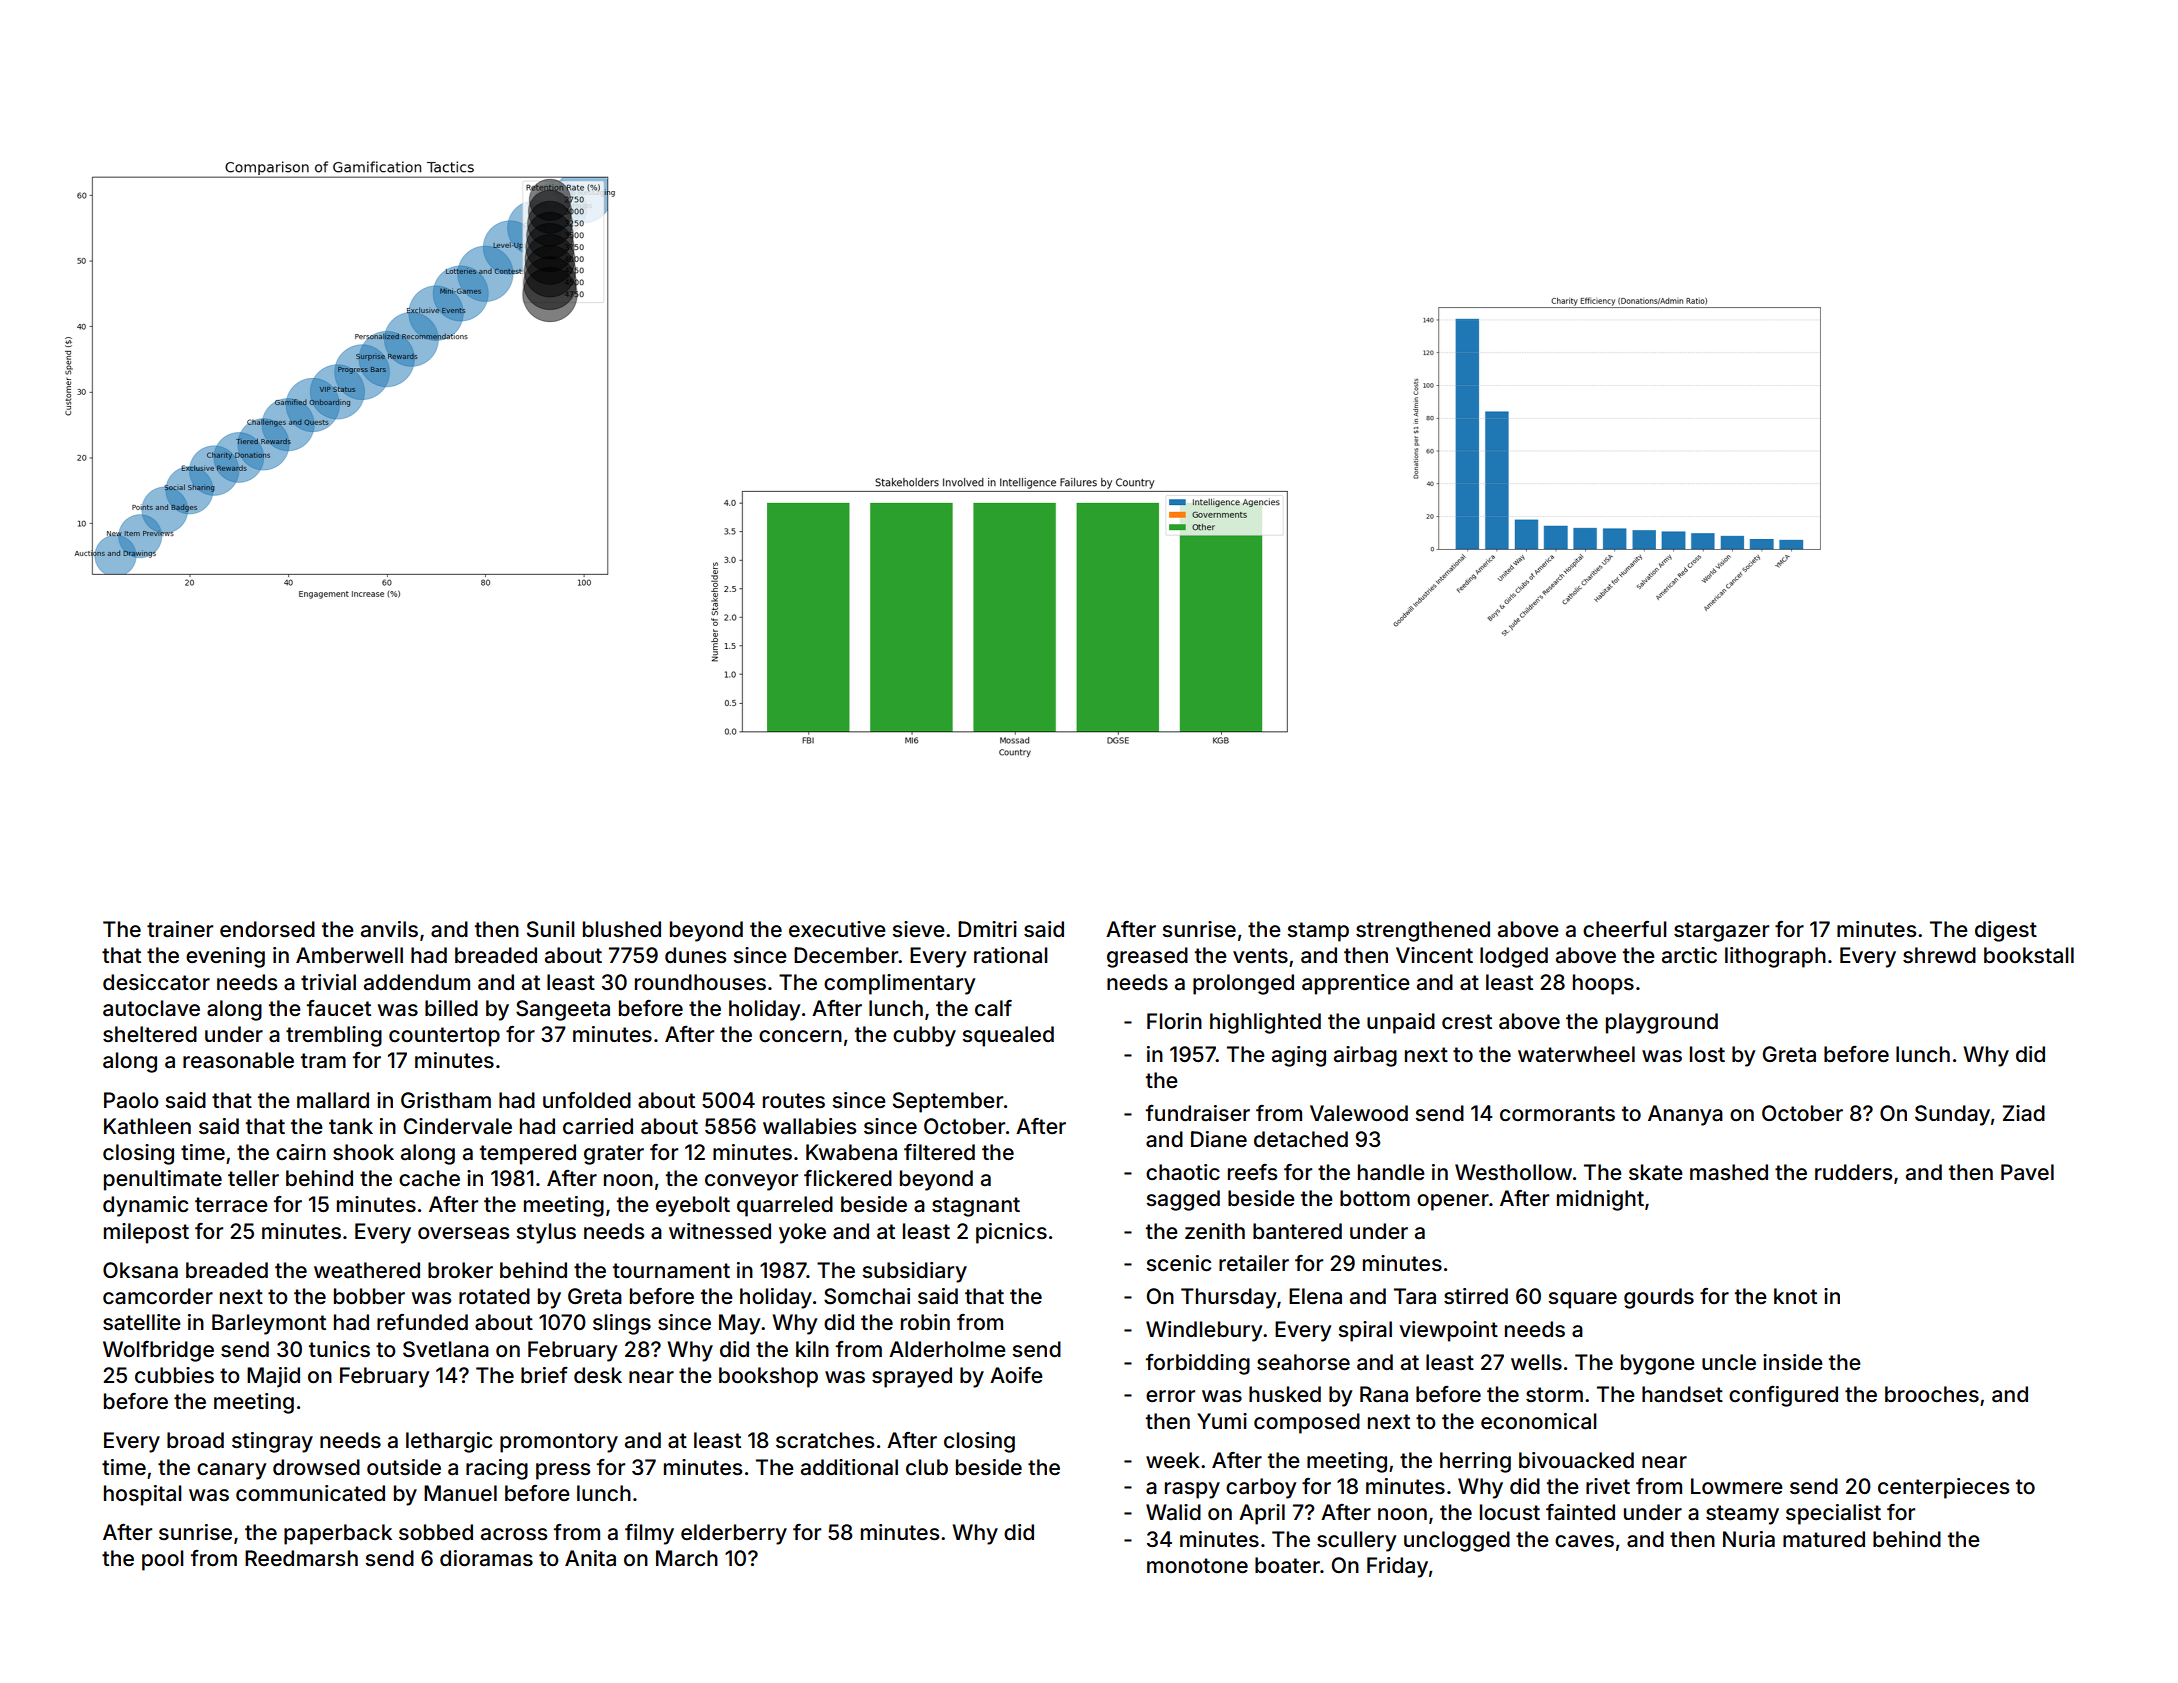 This page has width=2178, height=1683. Describe the element at coordinates (1600, 1200) in the page. I see `midnight` at that location.
